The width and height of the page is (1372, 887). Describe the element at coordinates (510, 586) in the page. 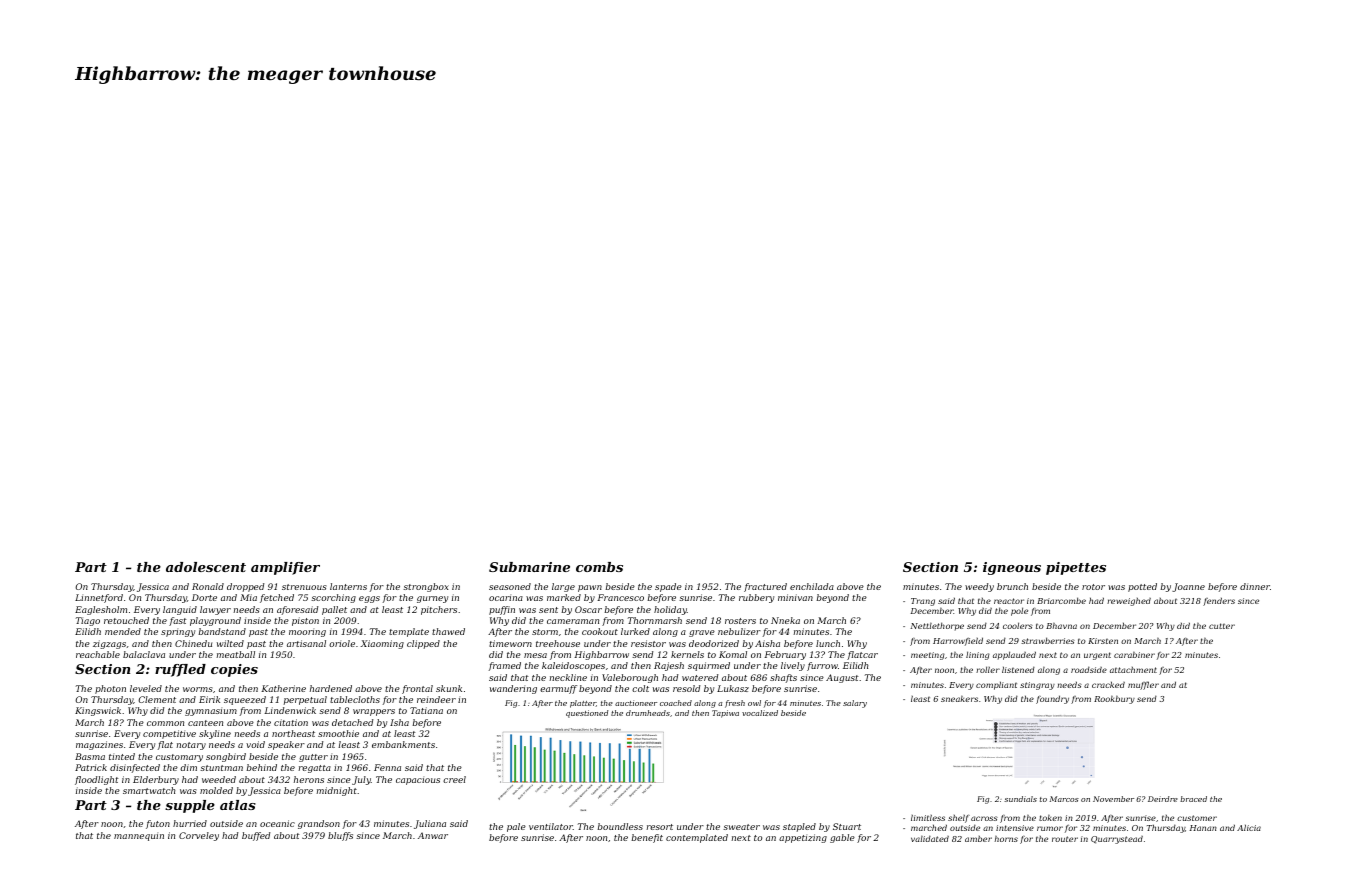

I see `seasoned` at that location.
